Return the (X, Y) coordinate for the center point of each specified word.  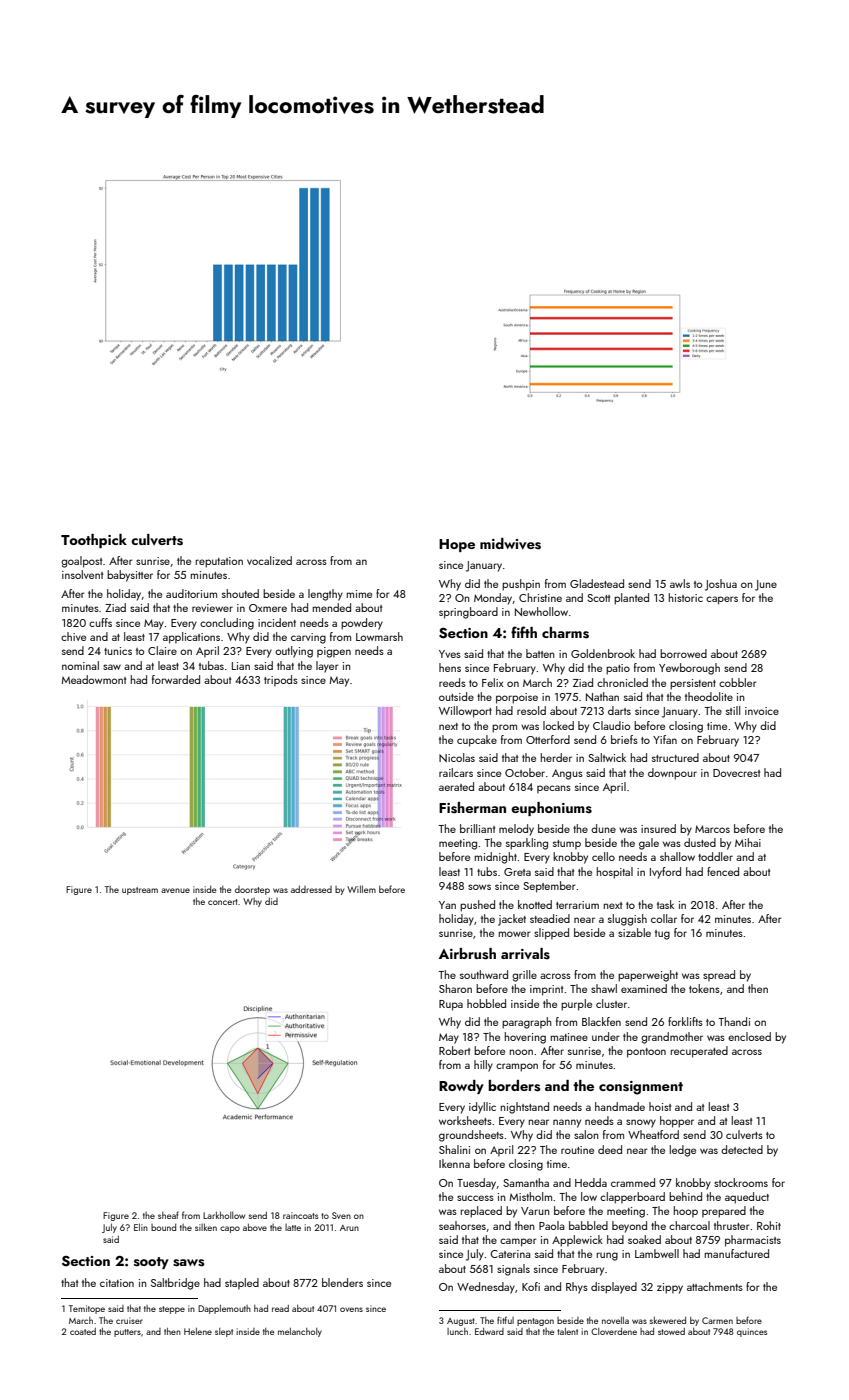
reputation (219, 562)
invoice (762, 711)
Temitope (87, 1309)
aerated (456, 786)
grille (524, 976)
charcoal (689, 1225)
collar (664, 918)
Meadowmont (93, 679)
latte (293, 1227)
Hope (457, 545)
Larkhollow (224, 1215)
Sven (341, 1215)
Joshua (721, 585)
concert (223, 902)
